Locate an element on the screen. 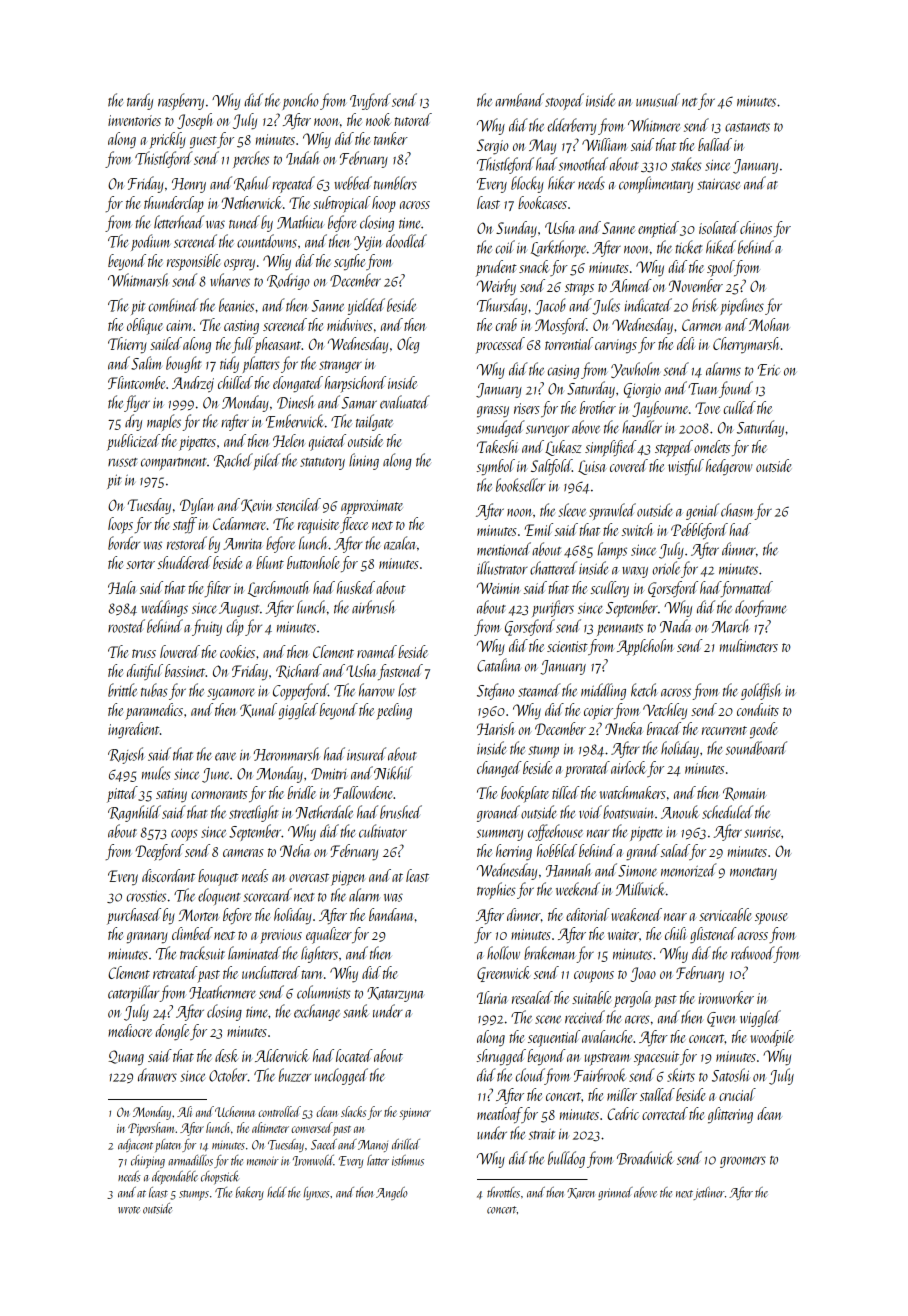 The height and width of the screenshot is (1316, 908). Kunal is located at coordinates (258, 710).
